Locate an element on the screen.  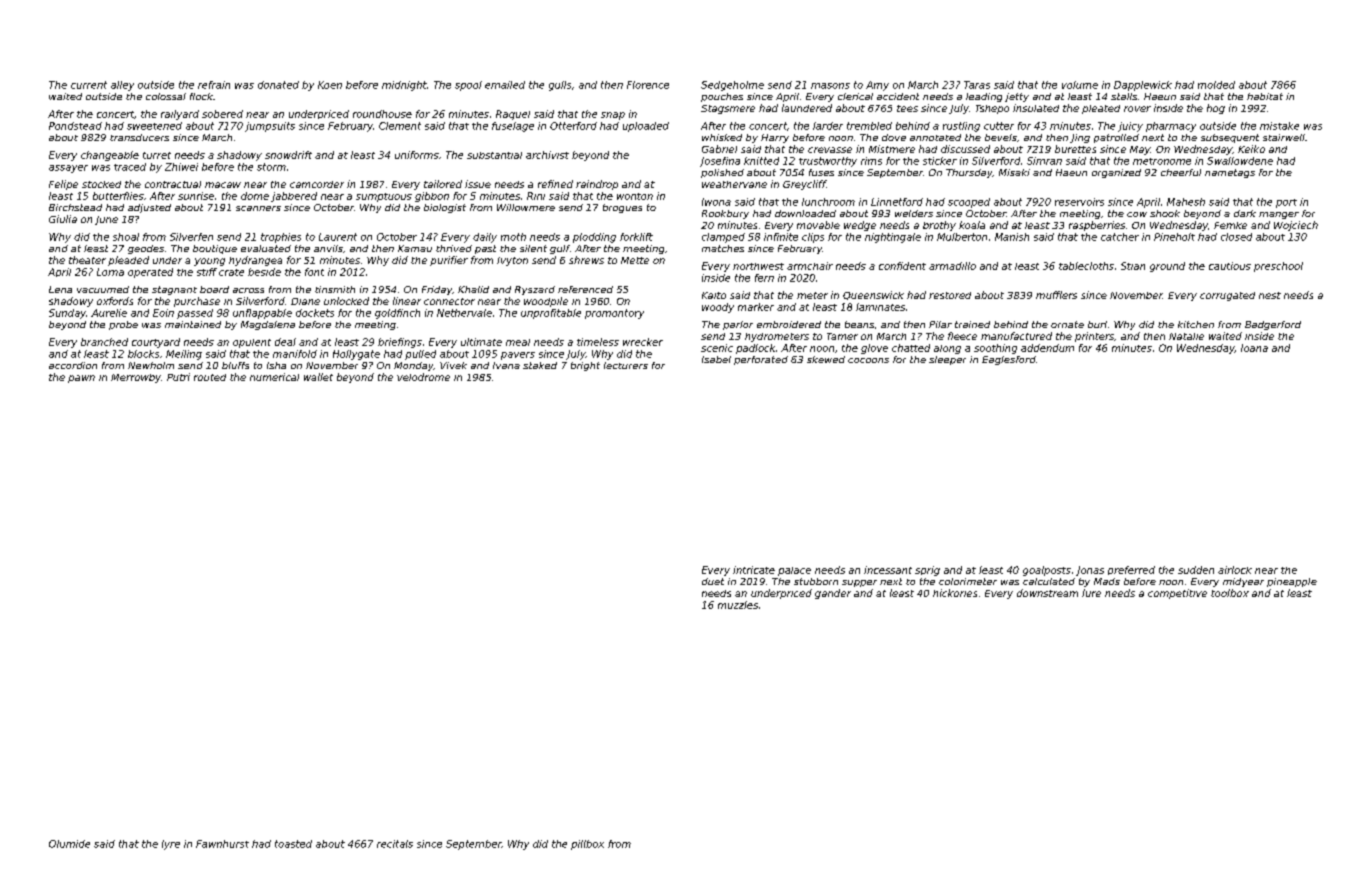
skewed is located at coordinates (826, 359).
